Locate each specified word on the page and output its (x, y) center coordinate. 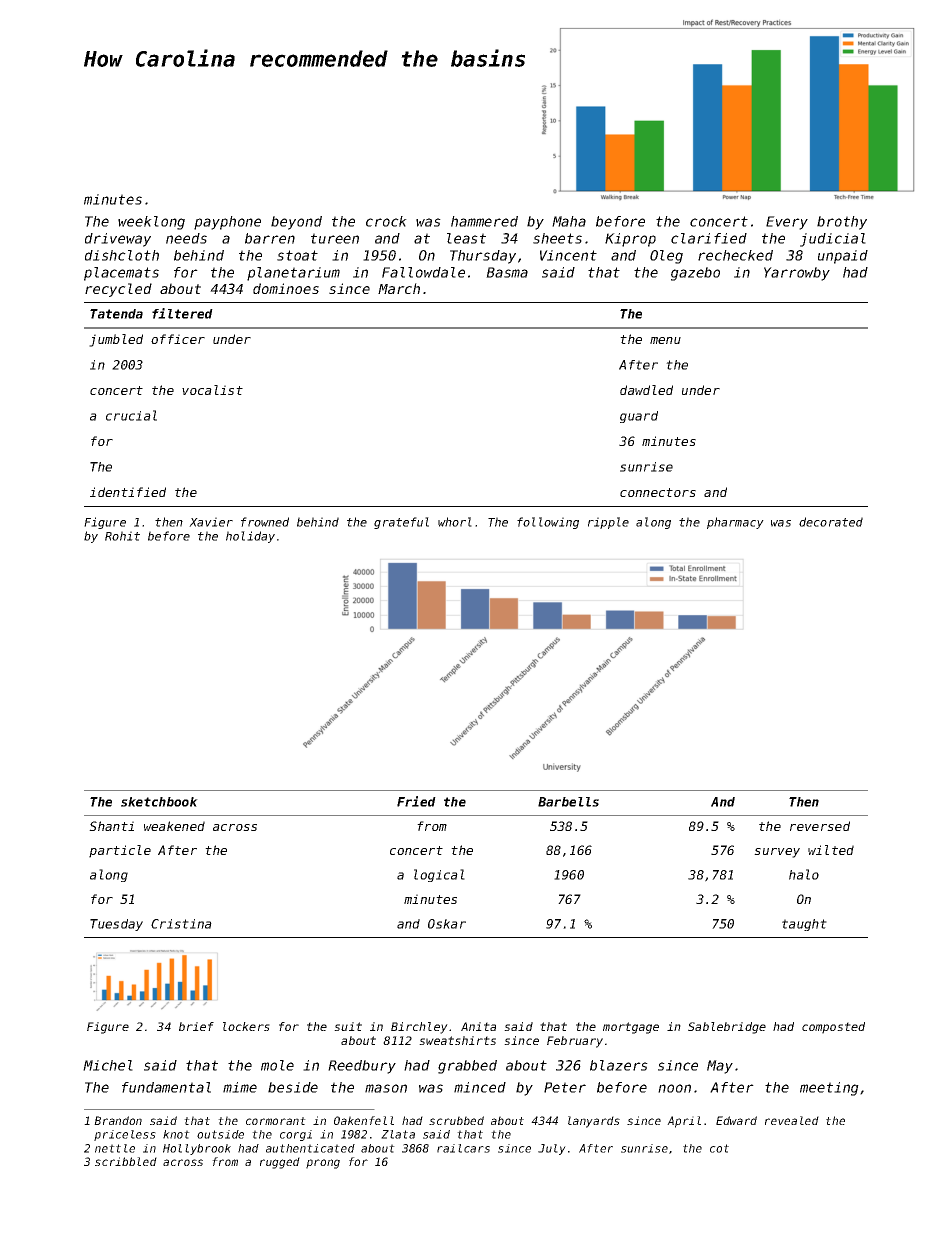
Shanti (111, 826)
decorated (831, 522)
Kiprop (630, 240)
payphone (227, 223)
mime (240, 1087)
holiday (250, 537)
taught (804, 925)
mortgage (631, 1028)
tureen (335, 238)
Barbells (568, 802)
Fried (416, 801)
